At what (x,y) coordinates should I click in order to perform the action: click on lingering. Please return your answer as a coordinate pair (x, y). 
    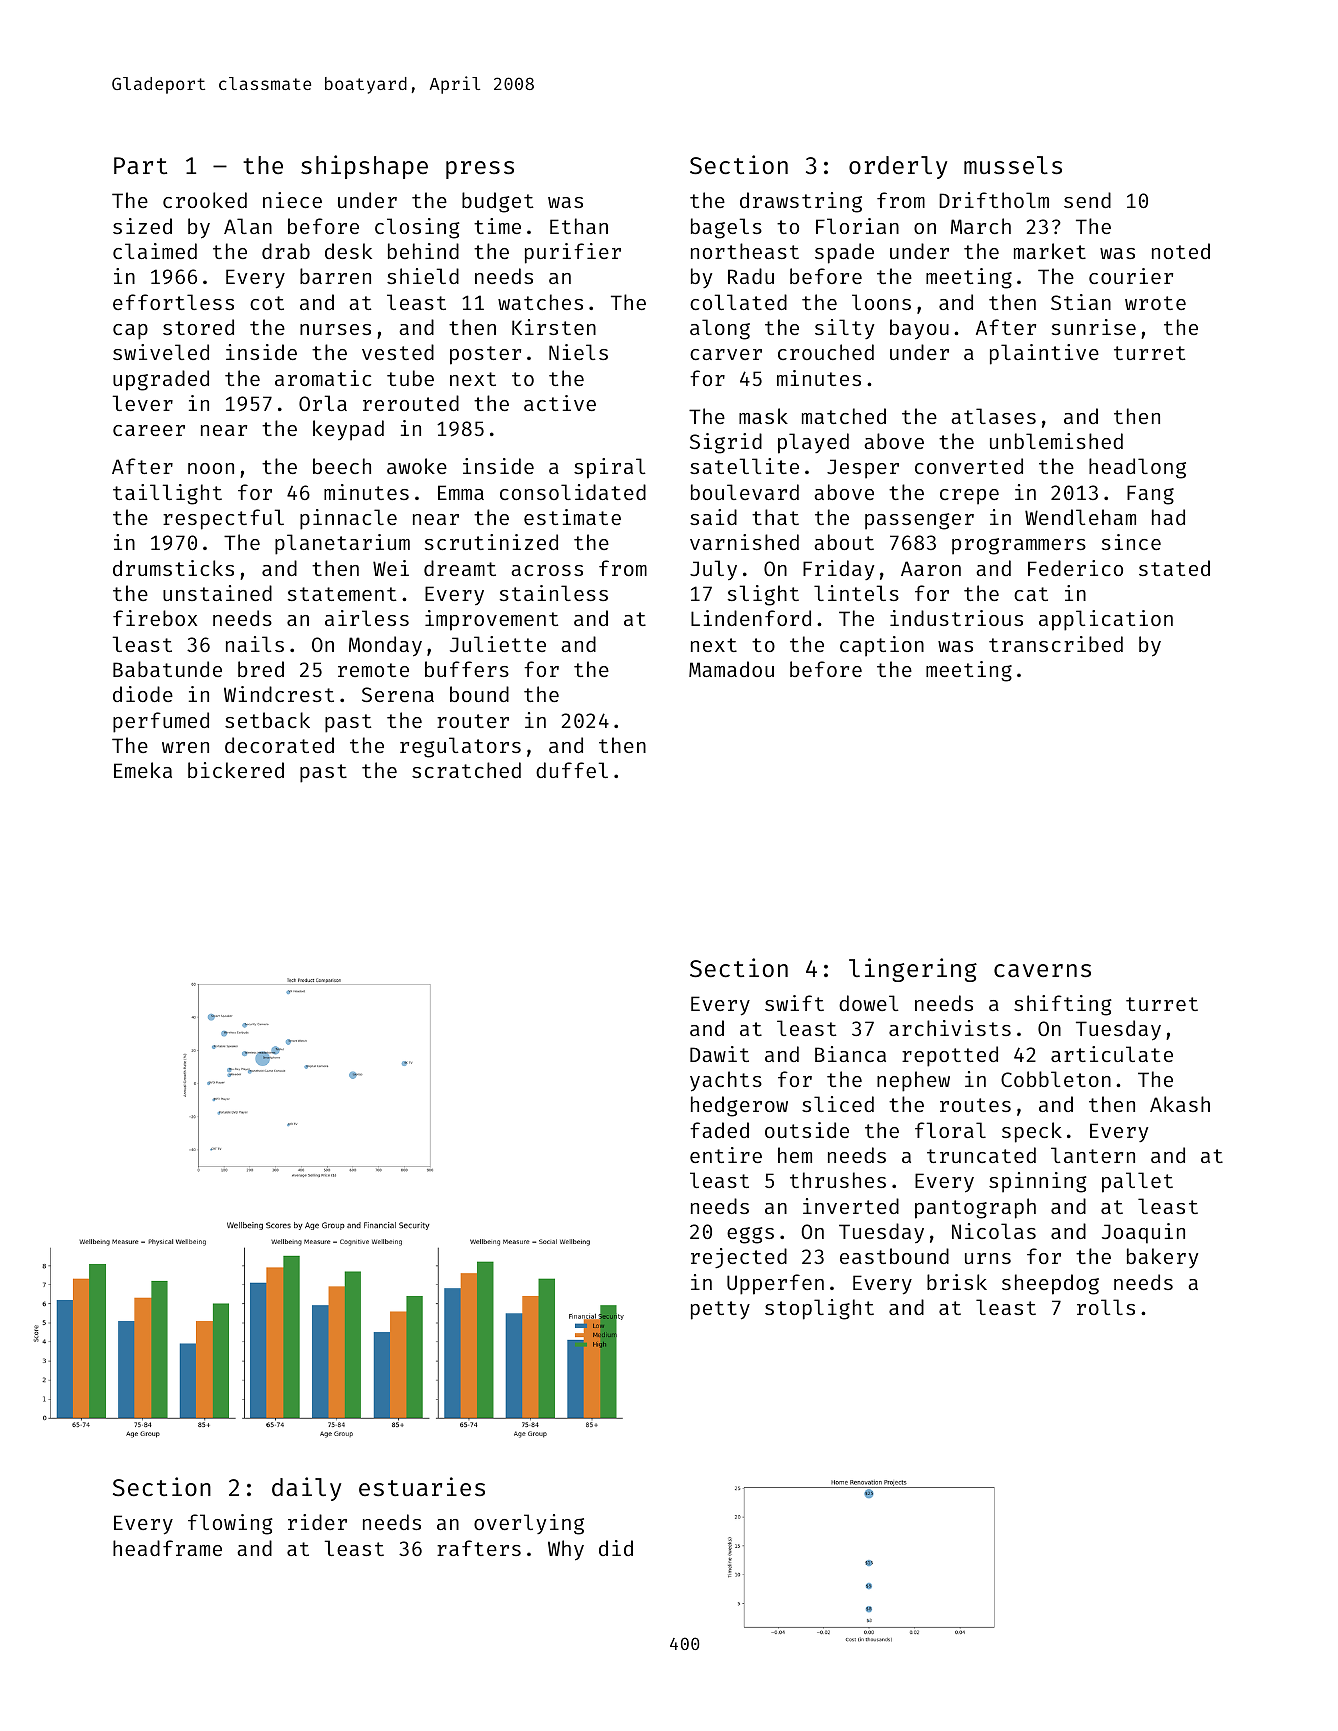
    Looking at the image, I should click on (913, 970).
